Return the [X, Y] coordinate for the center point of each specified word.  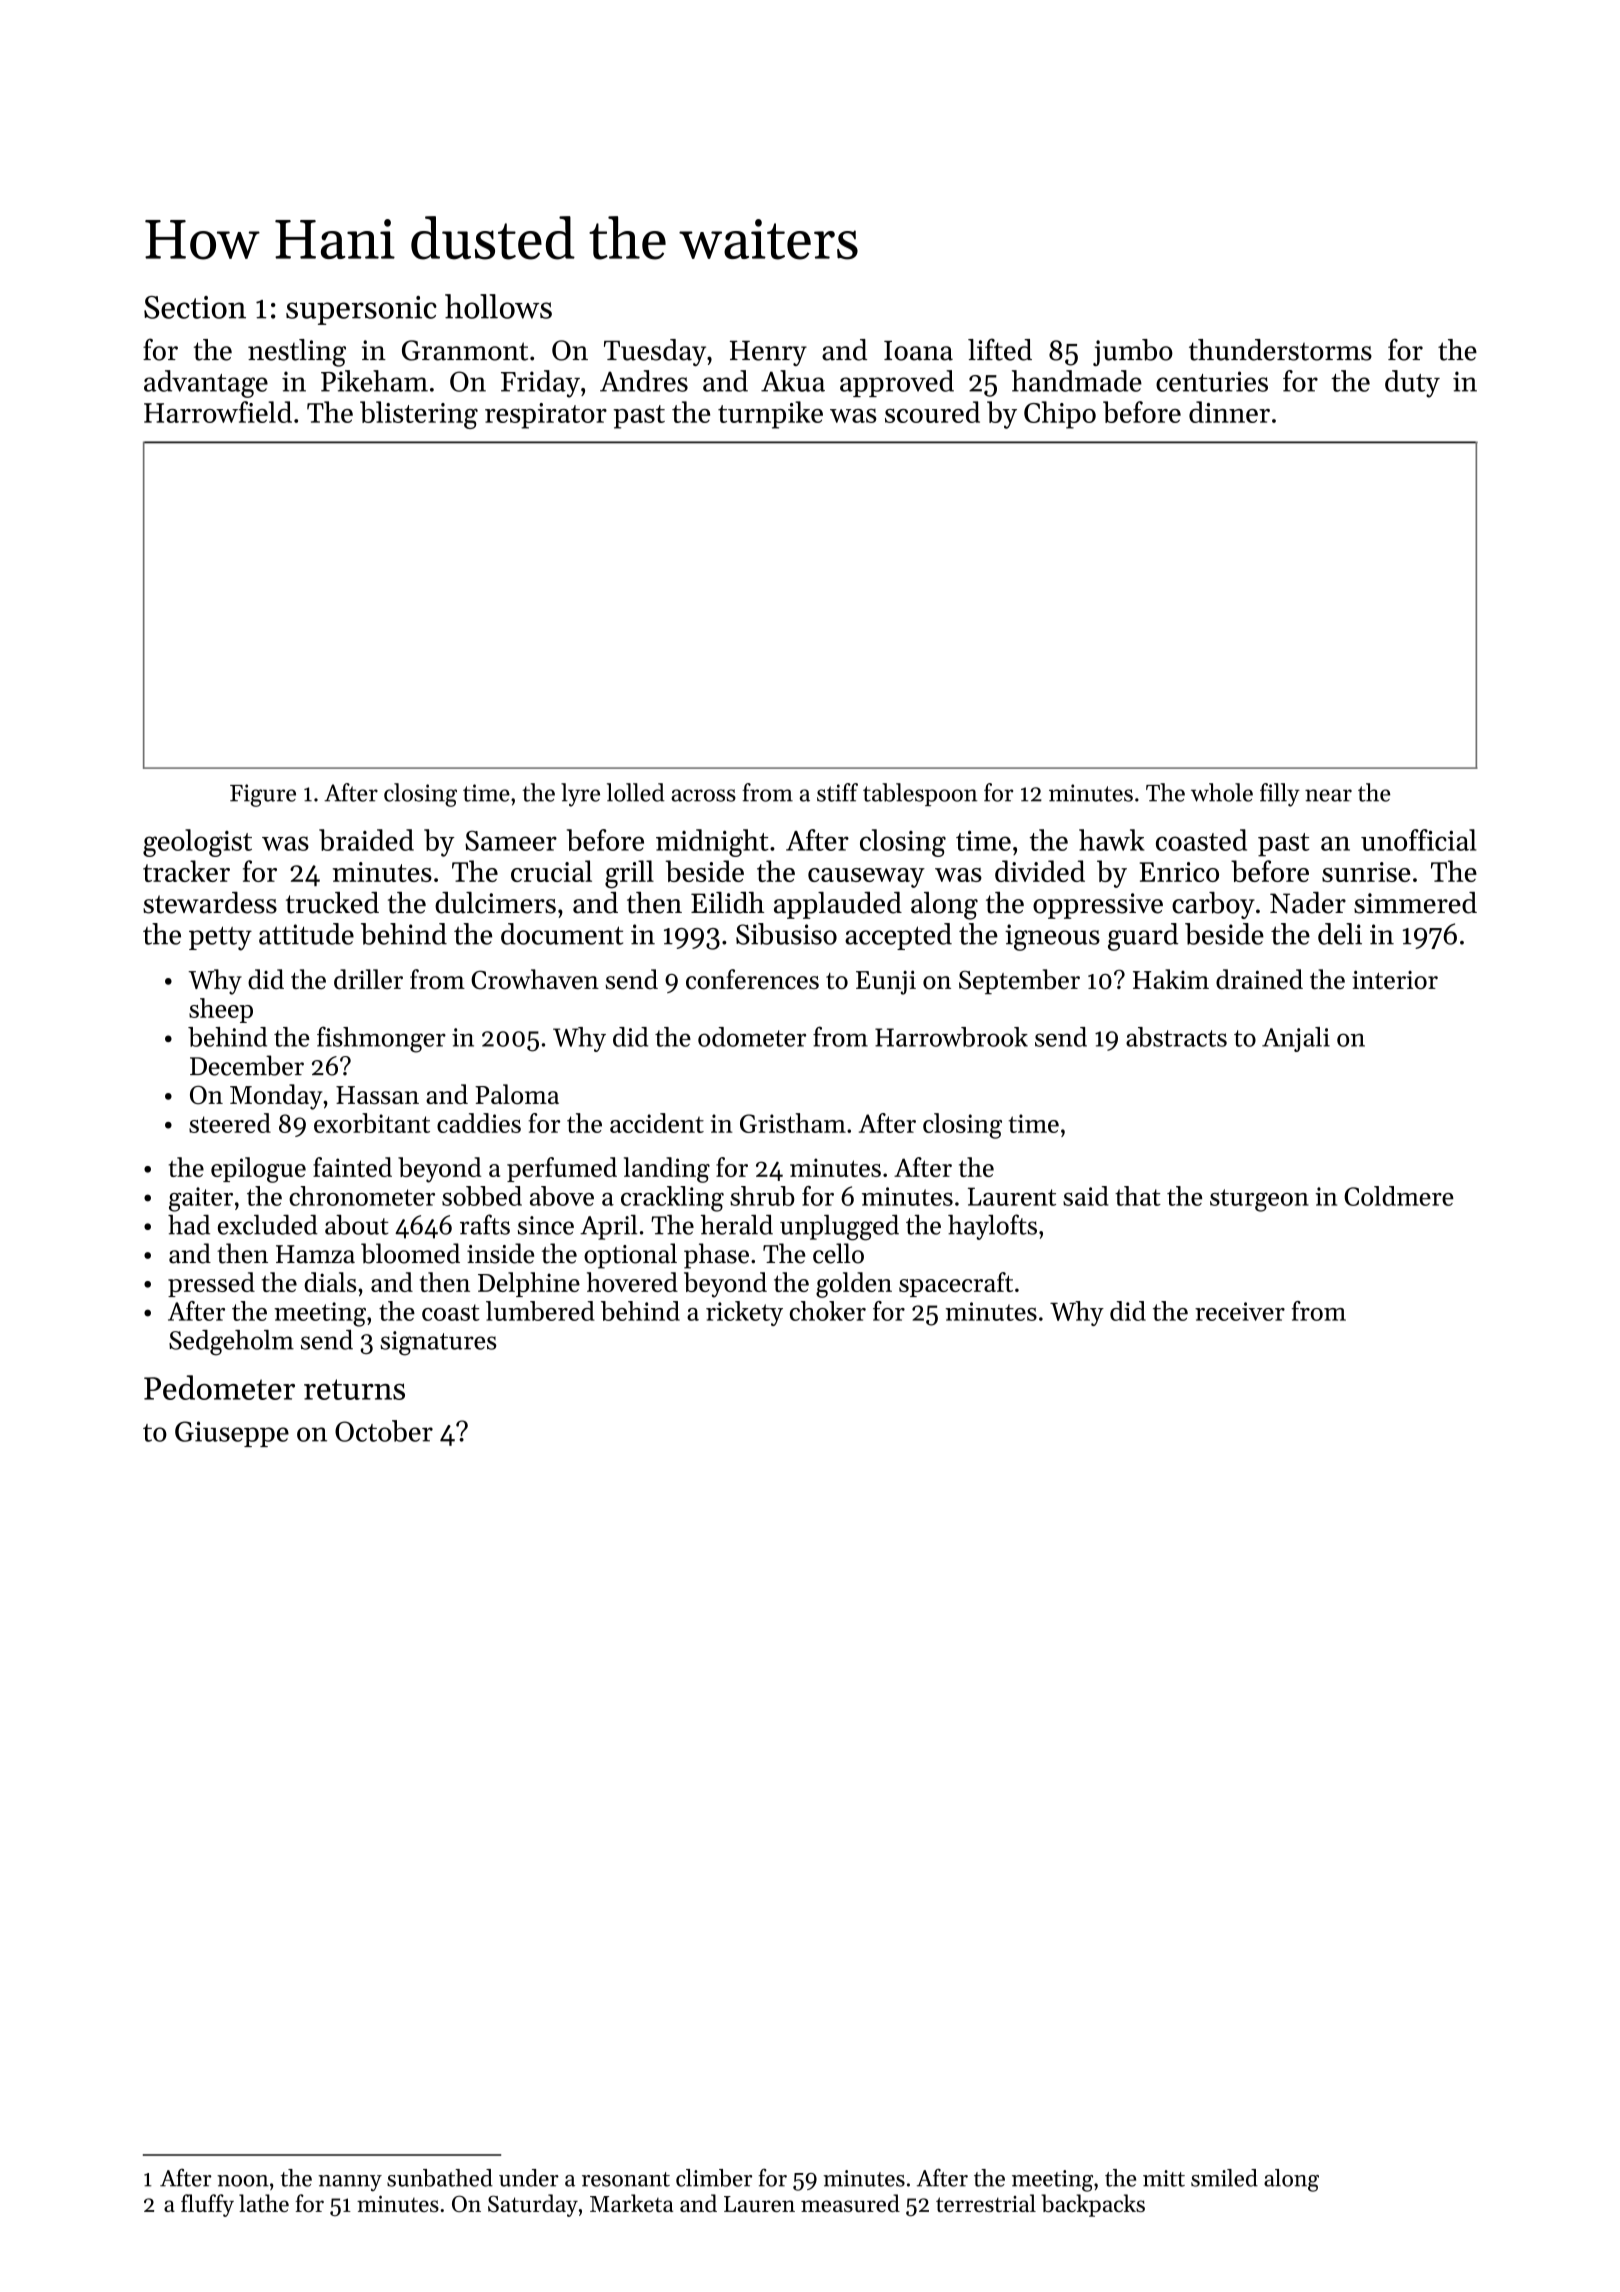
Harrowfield [218, 412]
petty [220, 938]
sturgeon [1259, 1200]
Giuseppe [232, 1434]
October [384, 1431]
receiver [1240, 1311]
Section [195, 307]
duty [1412, 384]
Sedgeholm [231, 1343]
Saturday [533, 2205]
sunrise [1366, 872]
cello [838, 1253]
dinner [1229, 412]
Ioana [918, 351]
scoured [932, 412]
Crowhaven [535, 979]
